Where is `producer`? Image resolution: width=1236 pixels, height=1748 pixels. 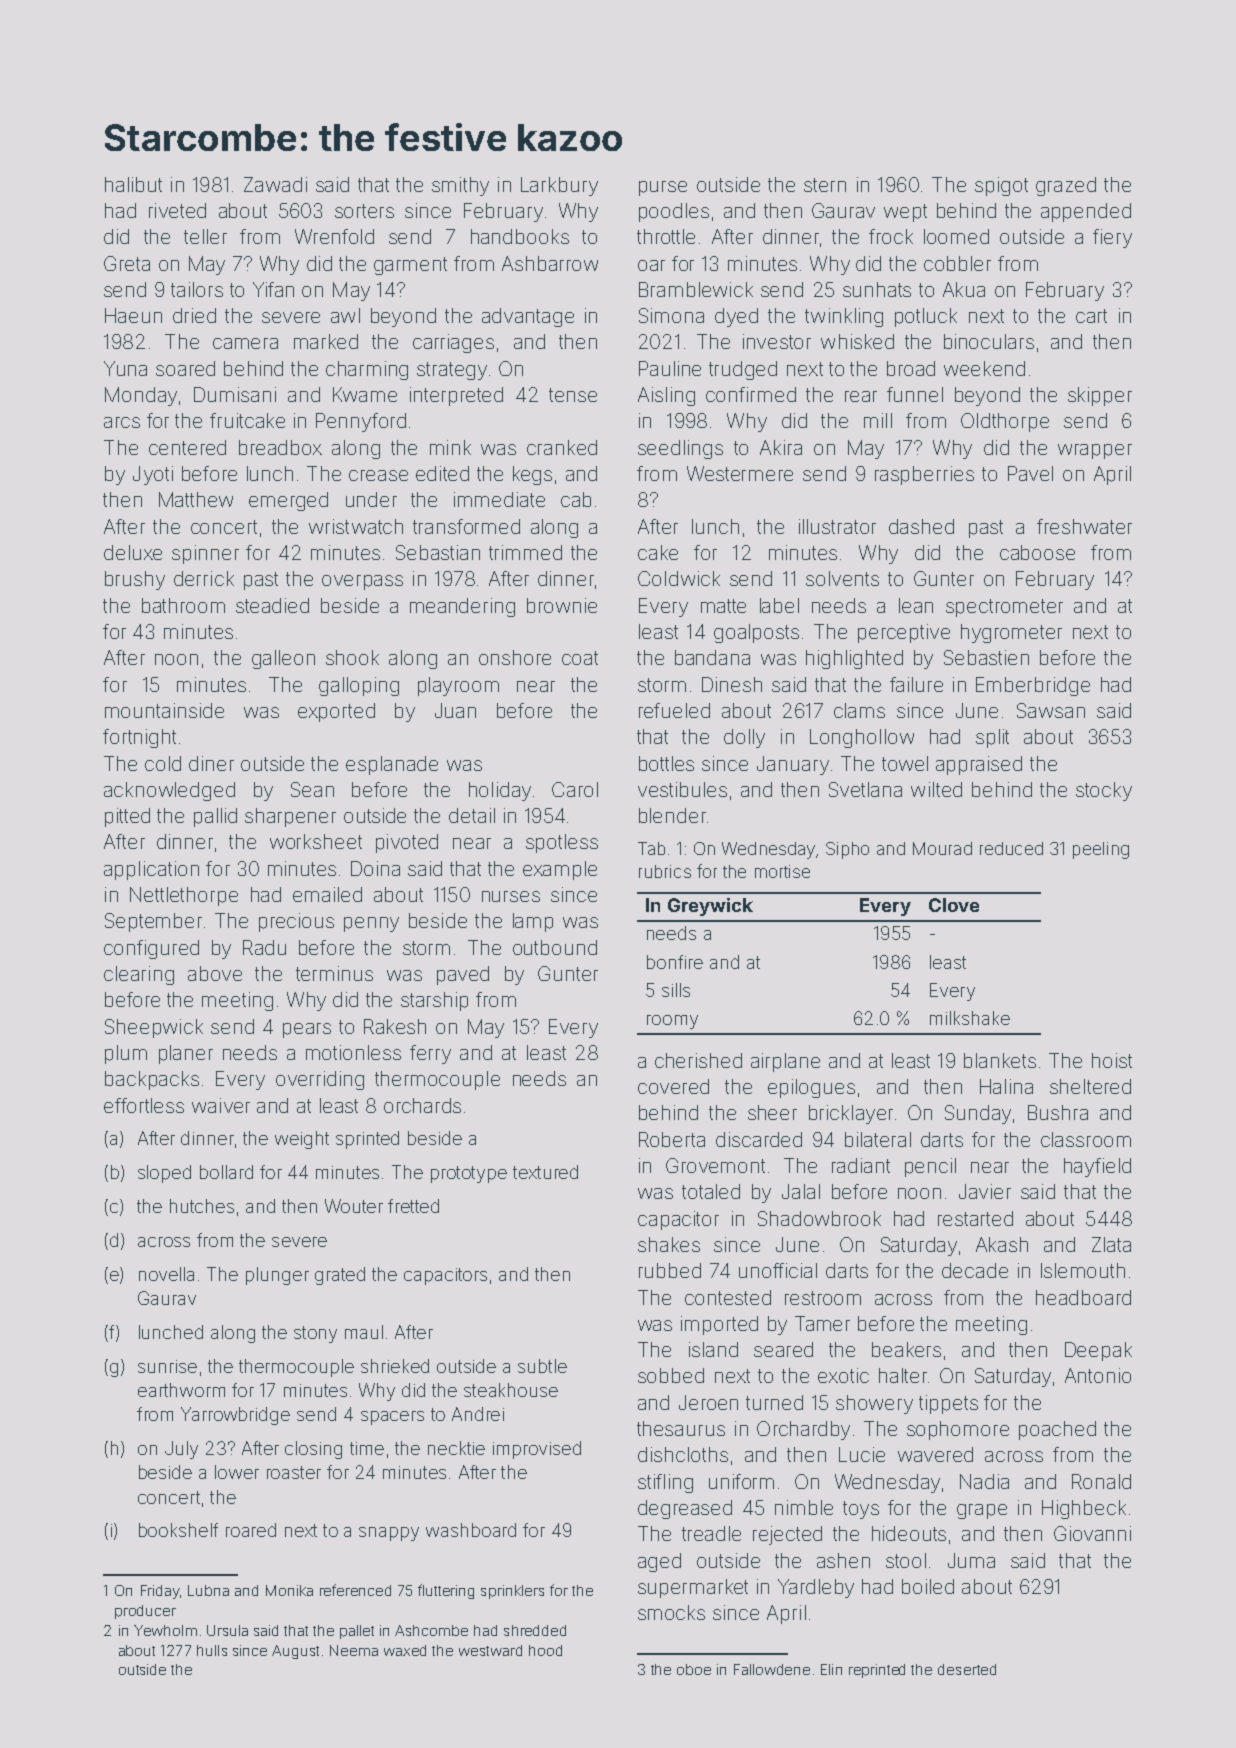
producer is located at coordinates (145, 1612).
